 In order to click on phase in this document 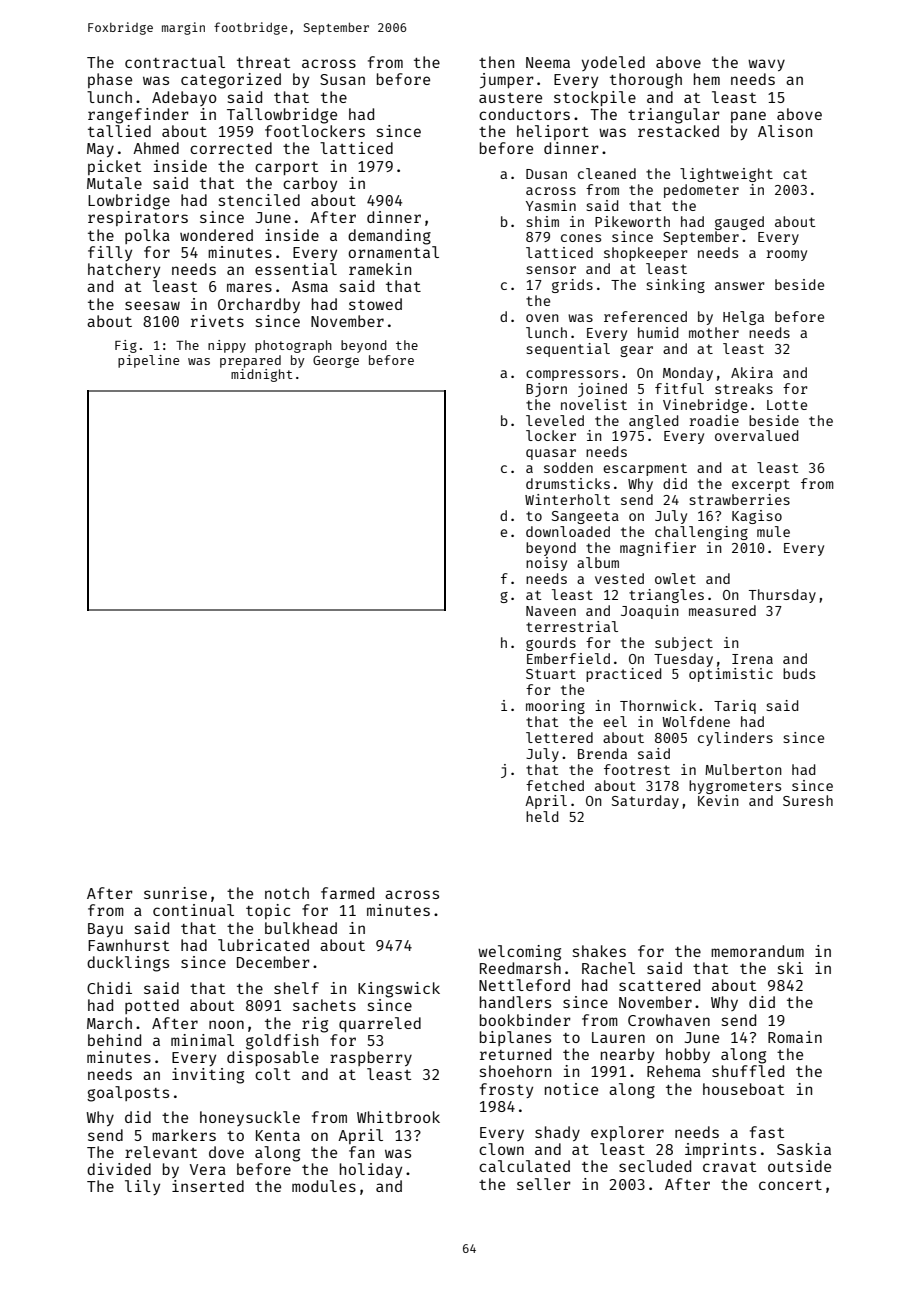, I will do `click(110, 80)`.
